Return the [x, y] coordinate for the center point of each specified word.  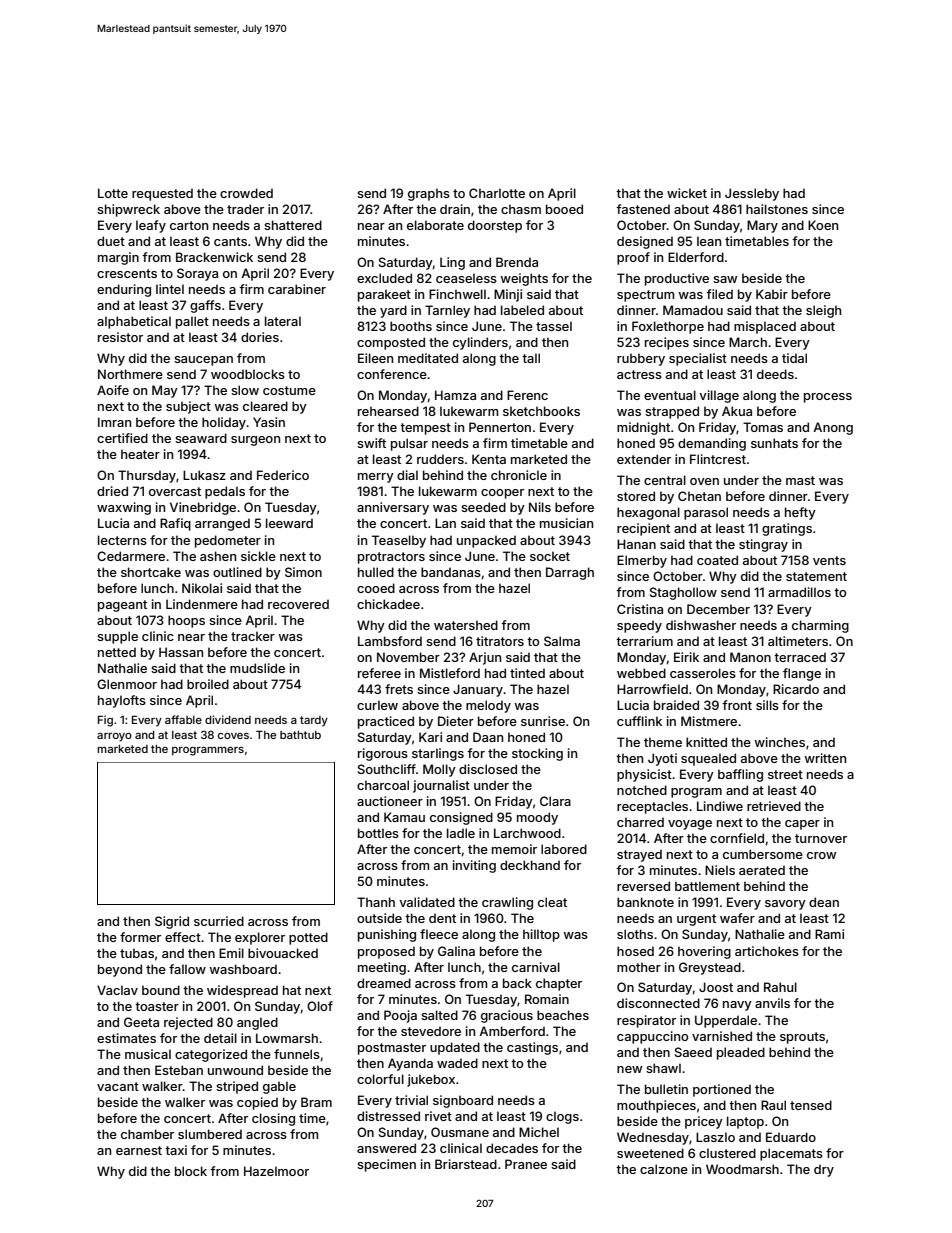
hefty [800, 513]
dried [112, 491]
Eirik [686, 657]
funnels [297, 1054]
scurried [219, 921]
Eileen [375, 358]
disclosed [488, 769]
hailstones [777, 209]
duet [111, 241]
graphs [429, 194]
